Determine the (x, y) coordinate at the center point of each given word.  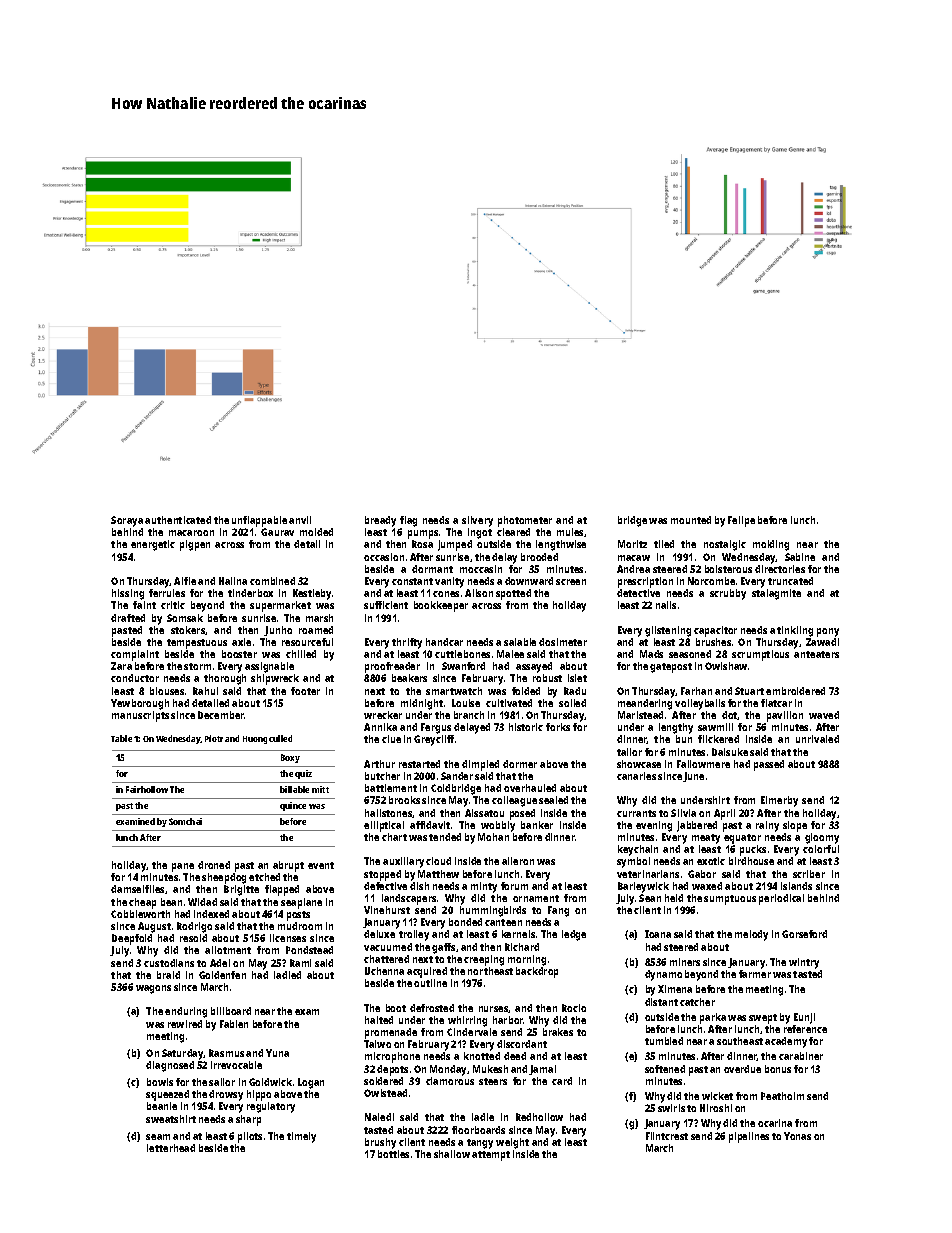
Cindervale (472, 1032)
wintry (804, 963)
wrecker (383, 715)
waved (824, 715)
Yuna (277, 1053)
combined (272, 581)
